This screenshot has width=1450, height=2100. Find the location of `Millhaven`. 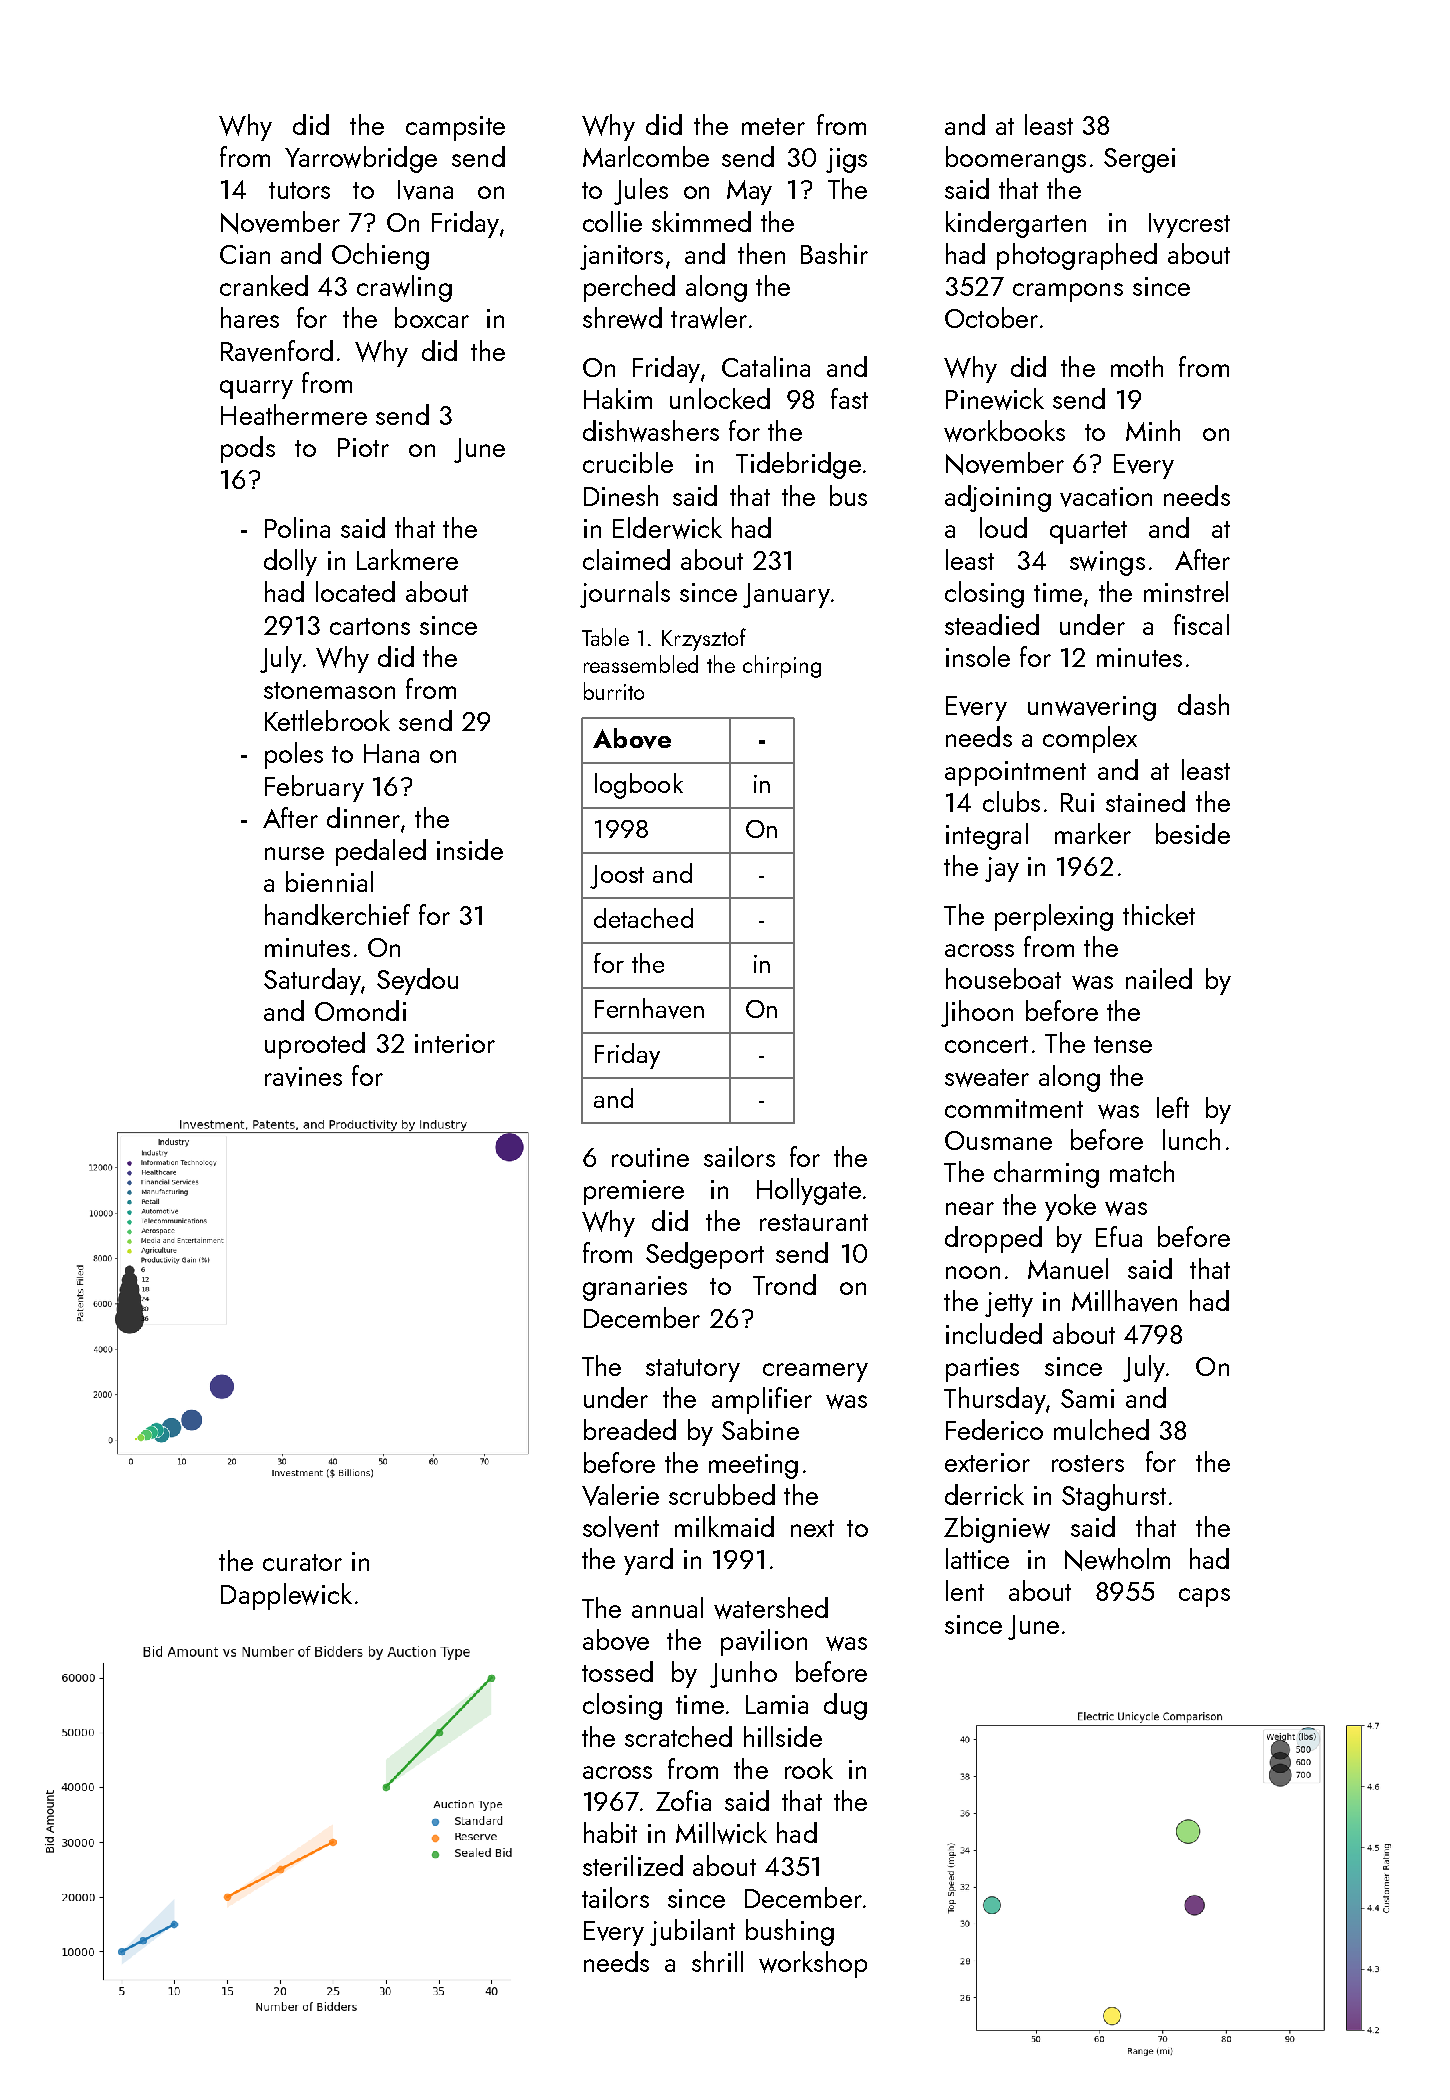

Millhaven is located at coordinates (1124, 1301).
